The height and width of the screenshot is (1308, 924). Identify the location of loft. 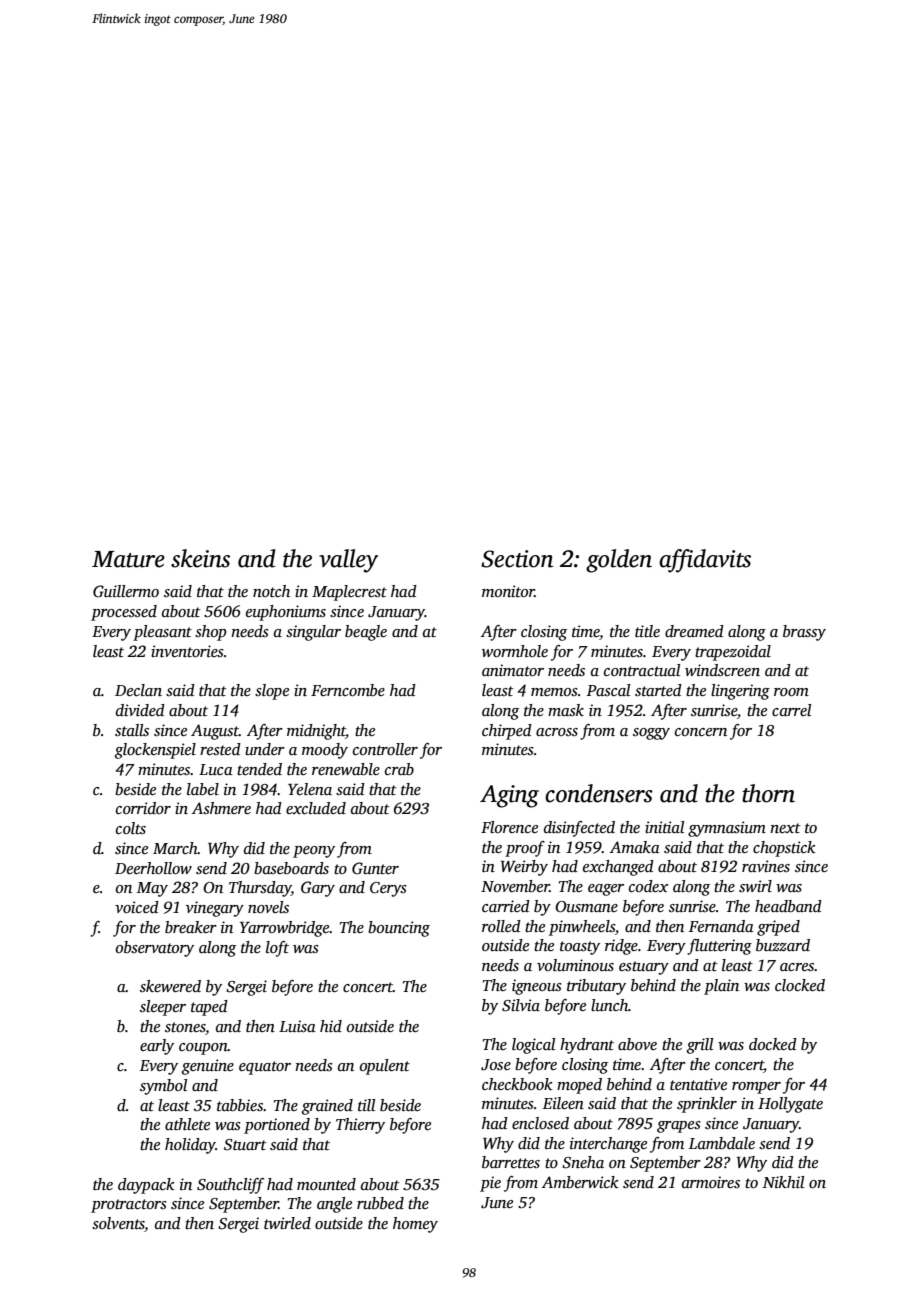
(277, 949).
